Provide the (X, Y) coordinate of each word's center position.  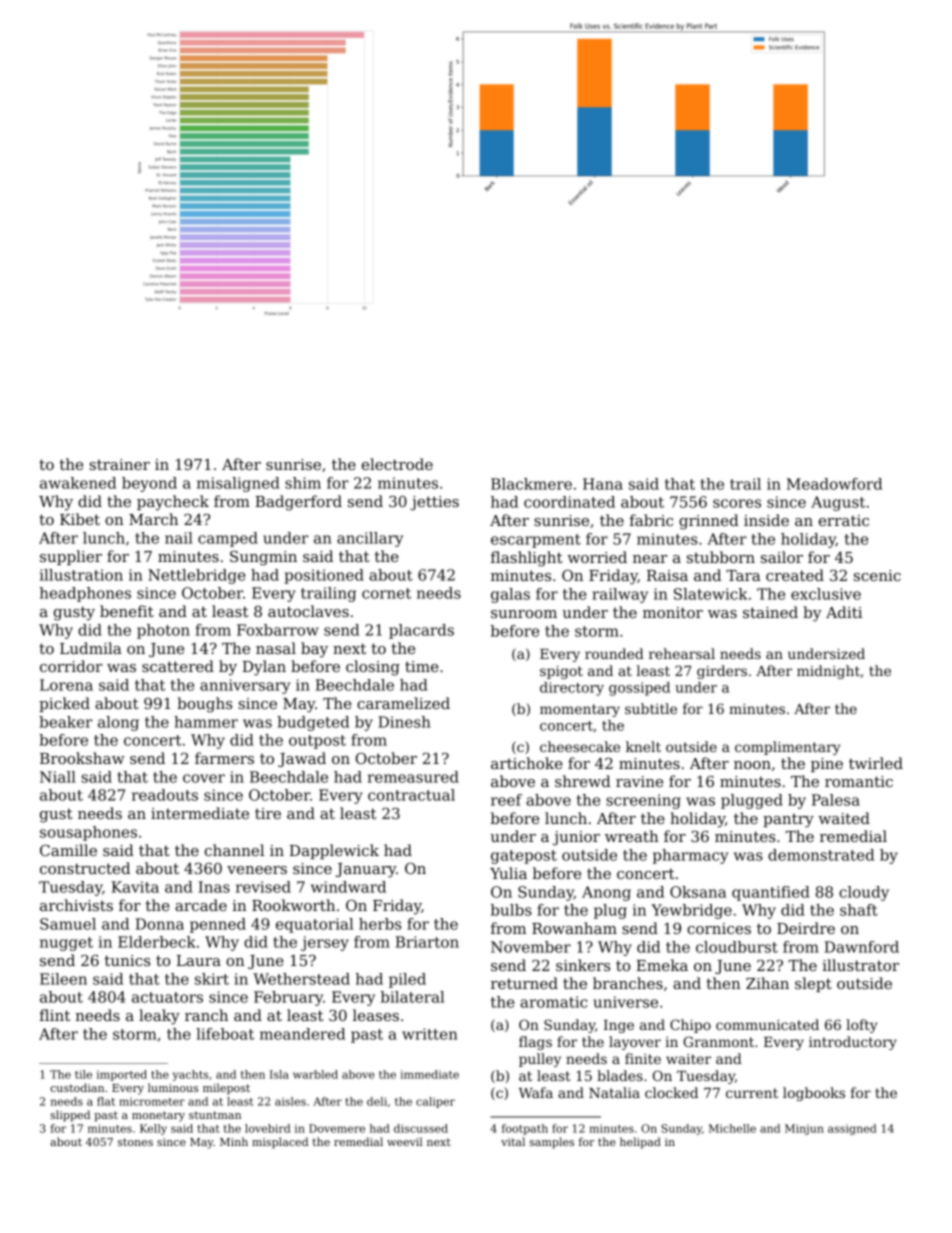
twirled (876, 763)
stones (135, 1142)
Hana (603, 484)
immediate (430, 1074)
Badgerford (298, 503)
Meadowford (834, 484)
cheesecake (580, 746)
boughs (204, 705)
